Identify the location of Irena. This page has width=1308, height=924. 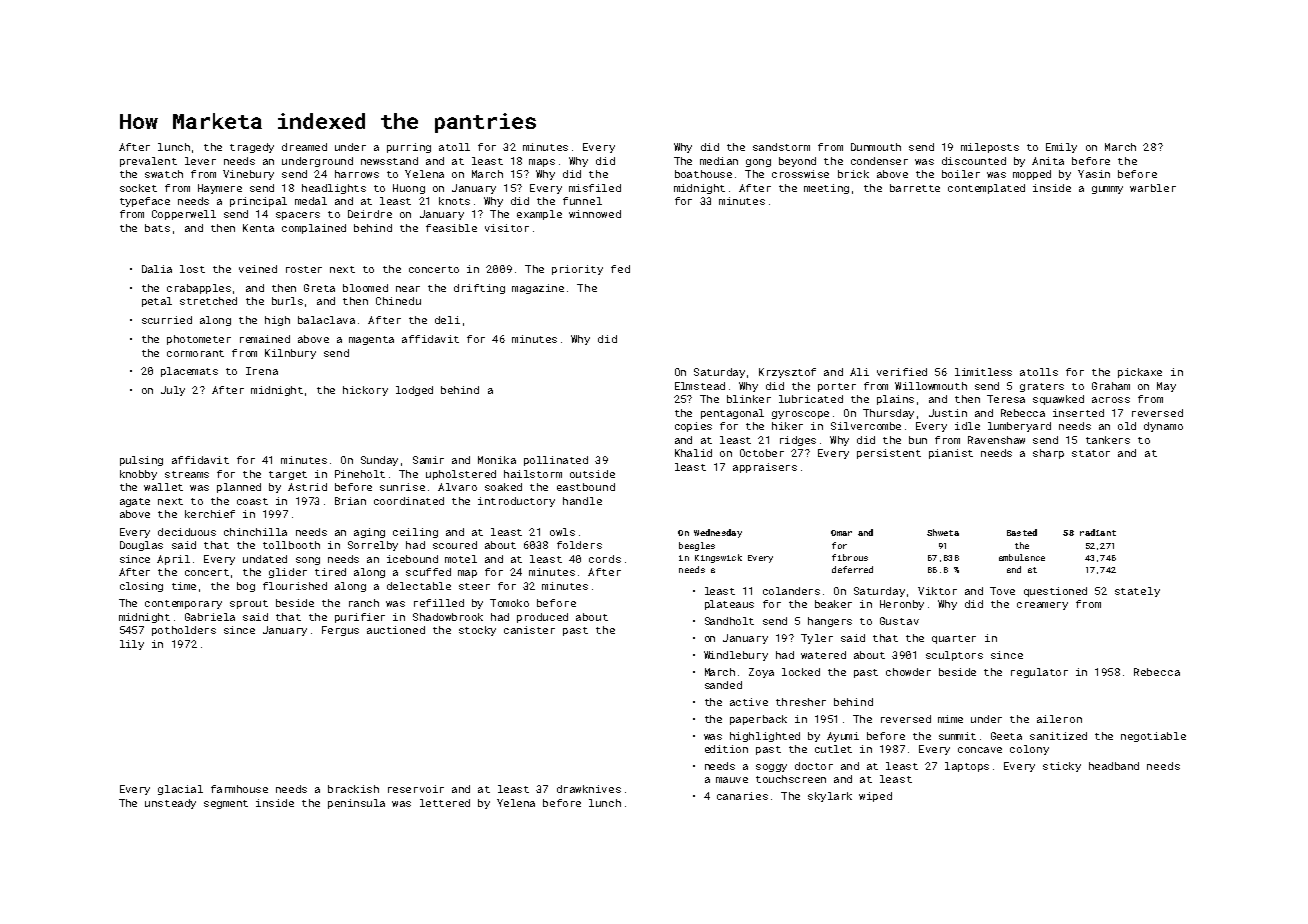
(262, 371).
